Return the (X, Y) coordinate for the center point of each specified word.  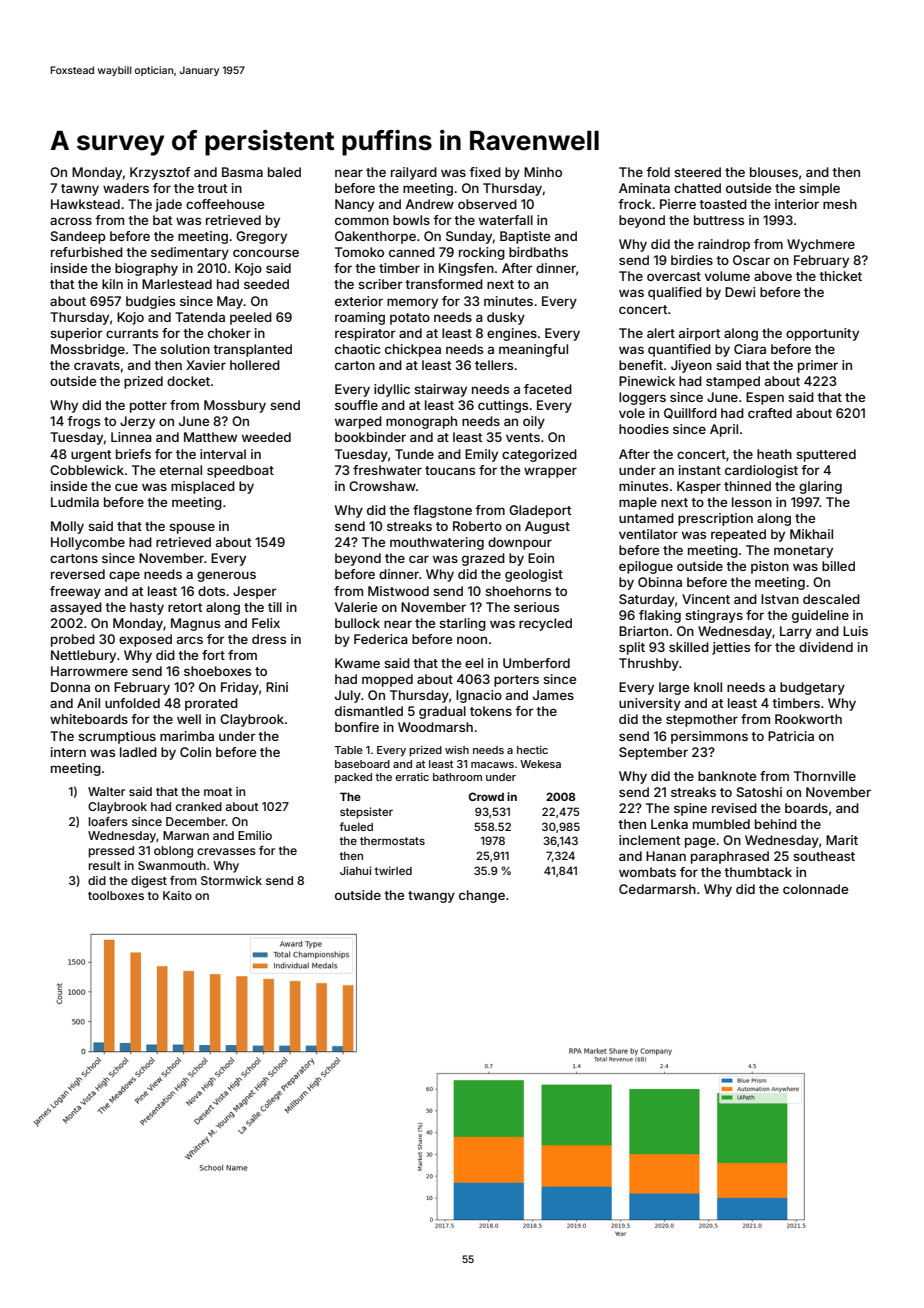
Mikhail (811, 534)
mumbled (721, 824)
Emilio (255, 835)
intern (68, 752)
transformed (444, 284)
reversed (78, 574)
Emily (481, 455)
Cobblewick (87, 470)
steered (697, 172)
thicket (840, 276)
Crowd (486, 796)
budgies (150, 302)
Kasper (699, 487)
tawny (80, 190)
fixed (485, 172)
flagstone (442, 511)
